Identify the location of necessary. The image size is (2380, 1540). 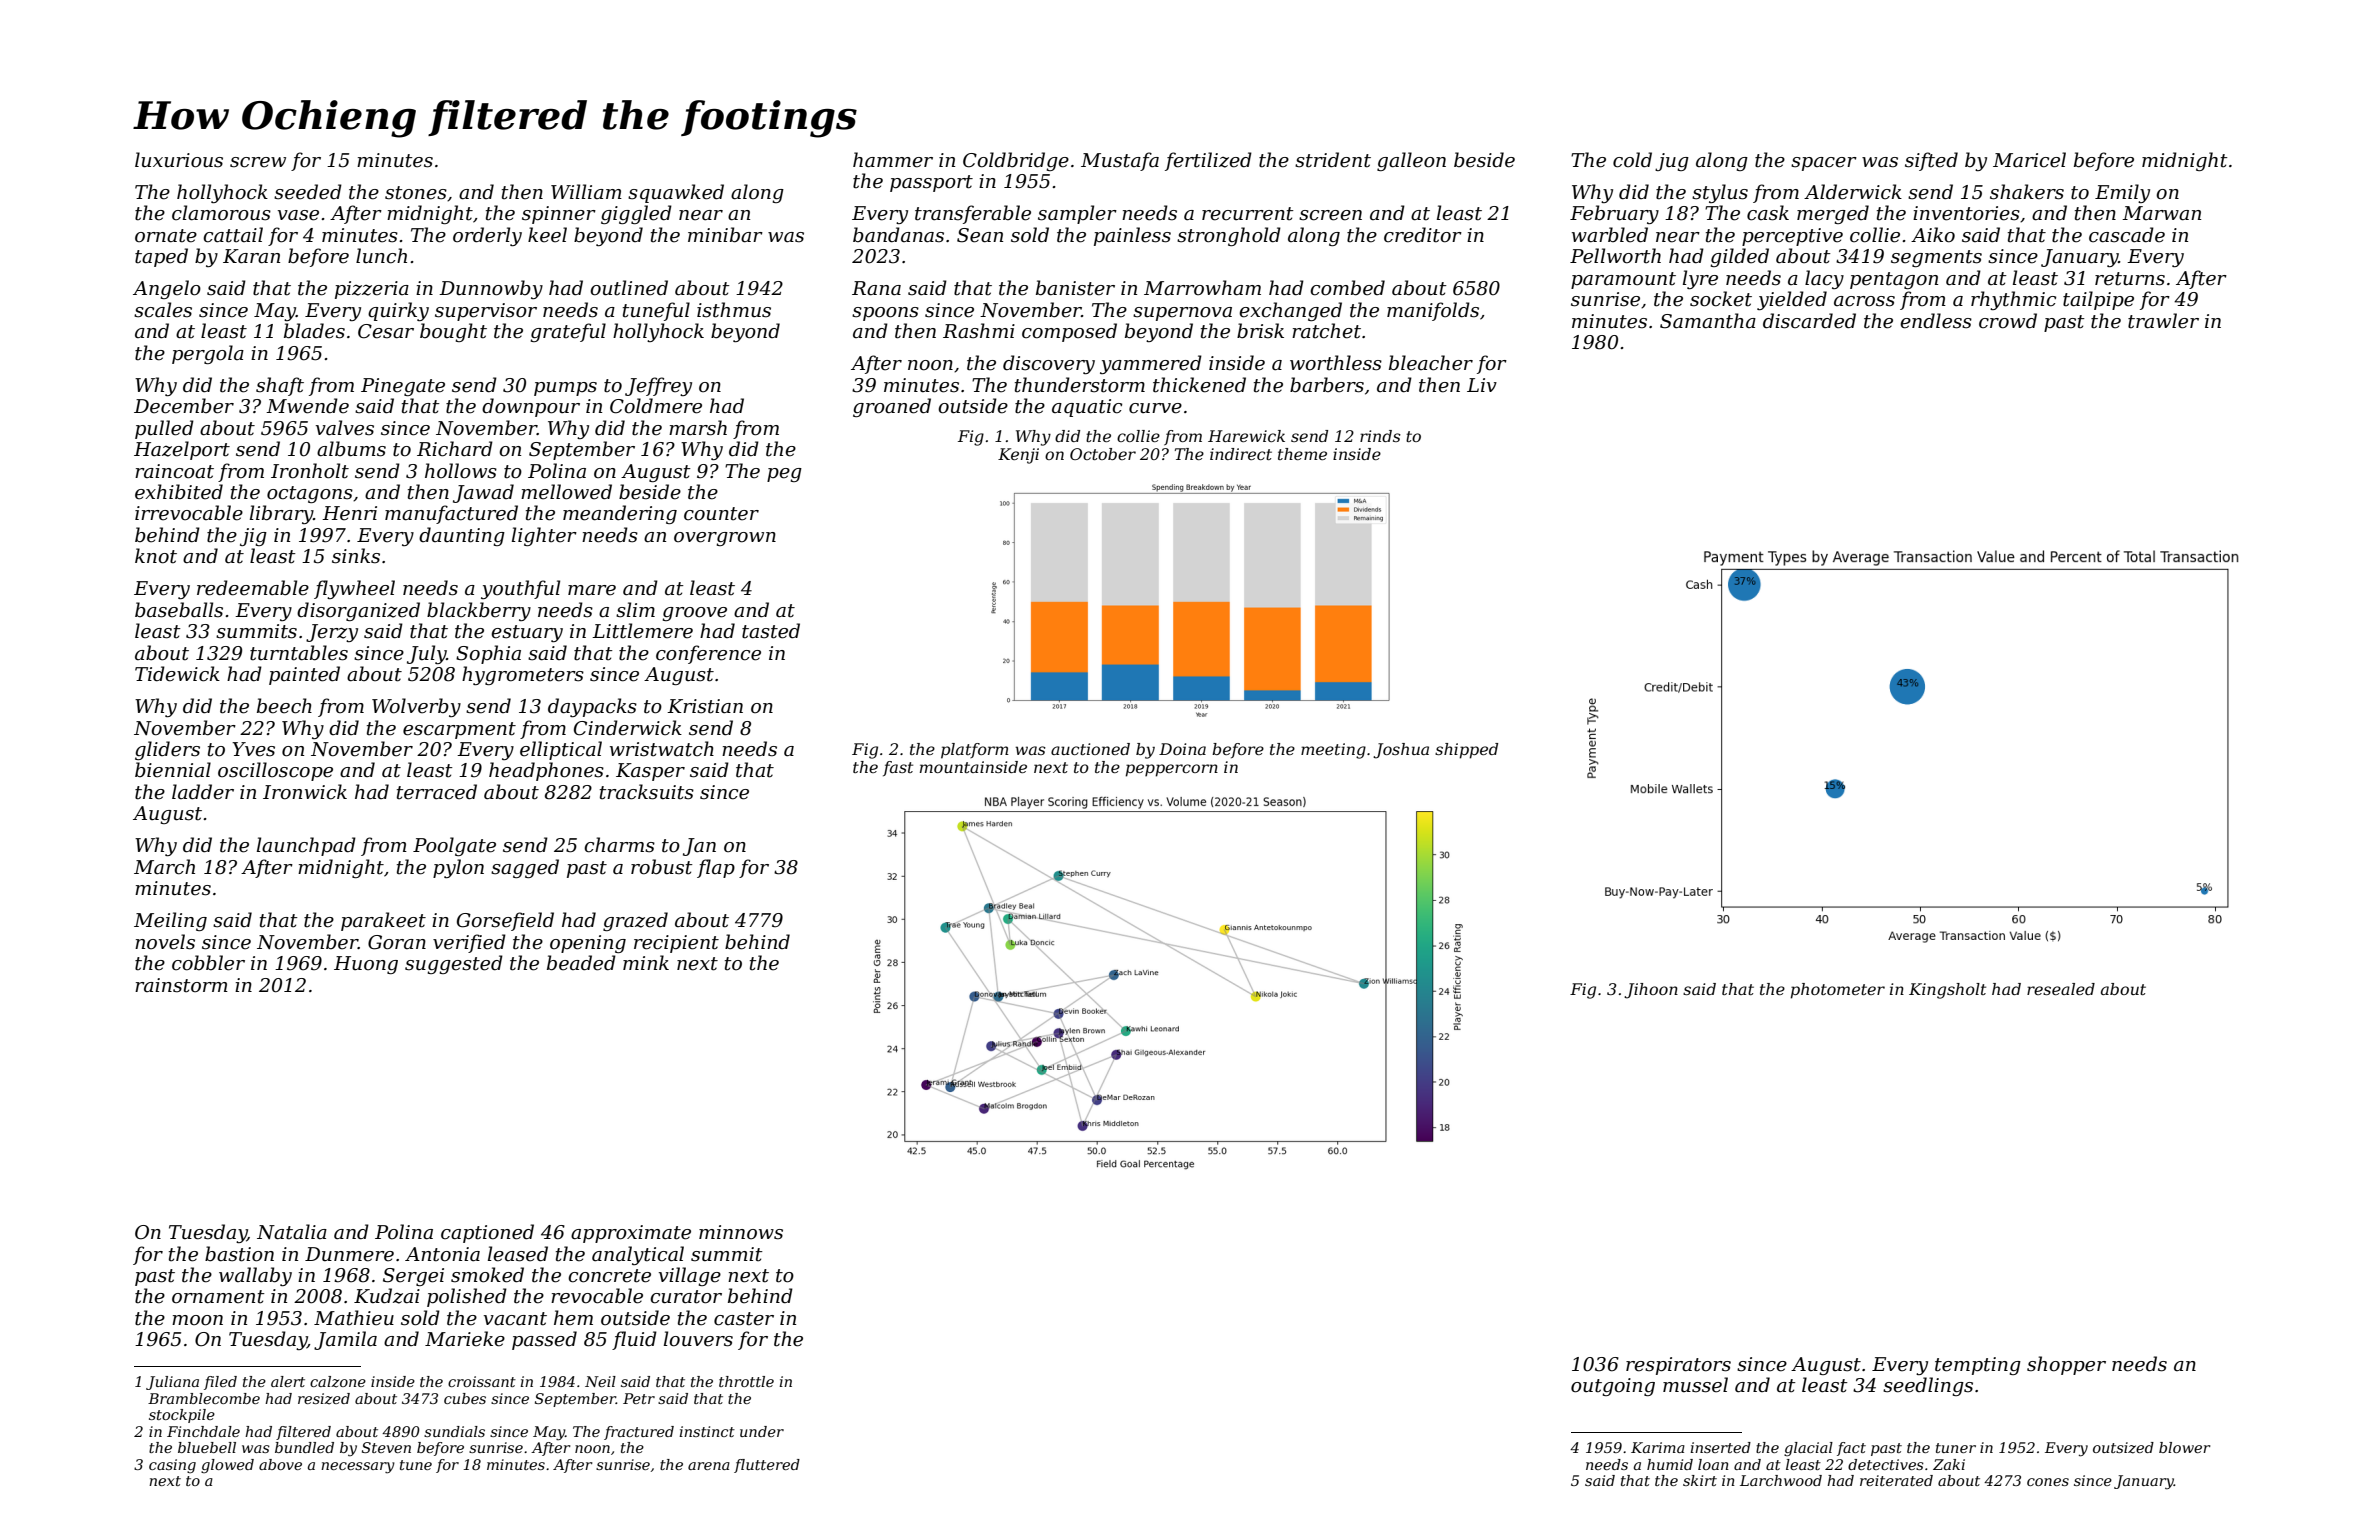
(358, 1467).
